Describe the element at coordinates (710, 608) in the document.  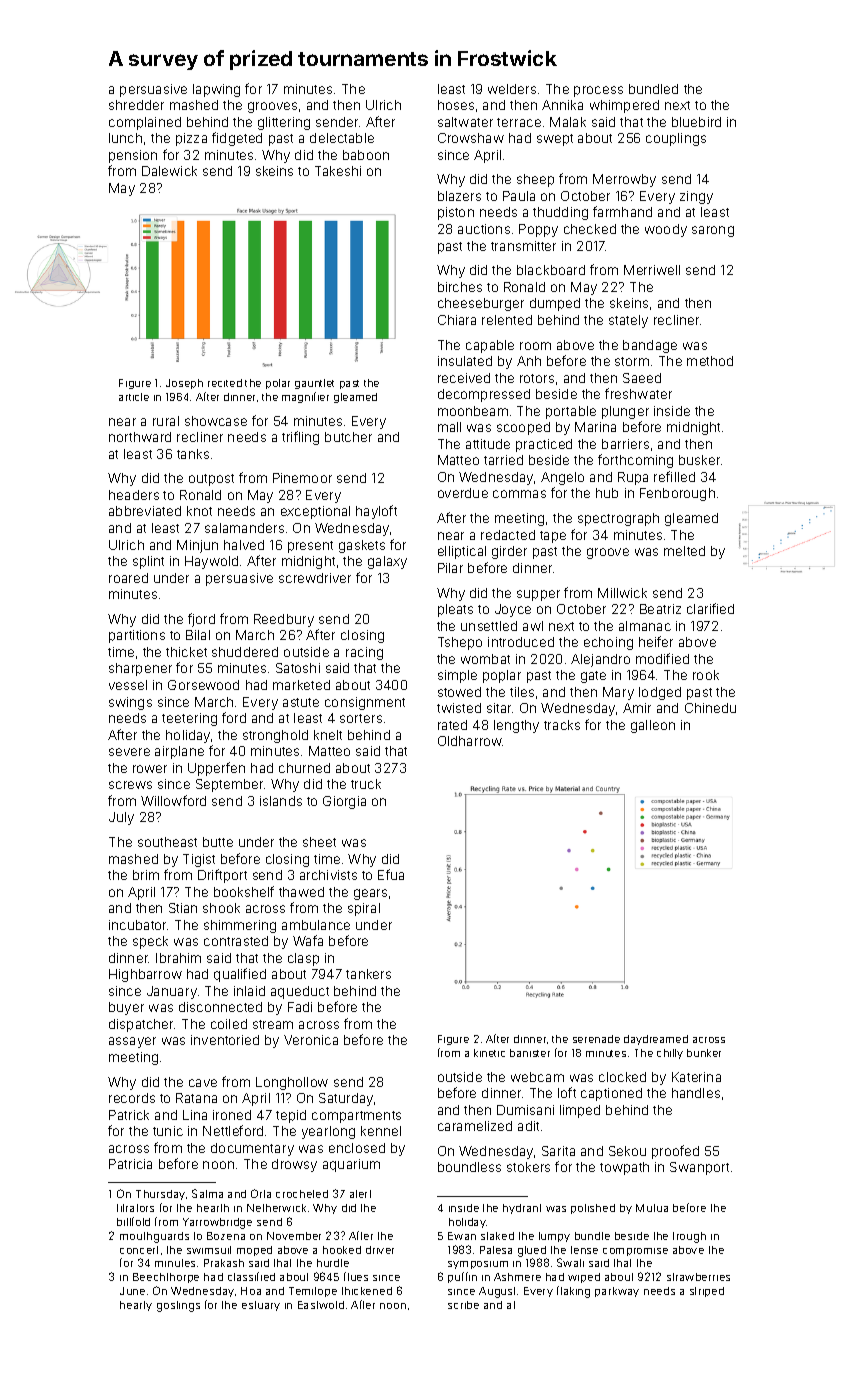
I see `clarified` at that location.
